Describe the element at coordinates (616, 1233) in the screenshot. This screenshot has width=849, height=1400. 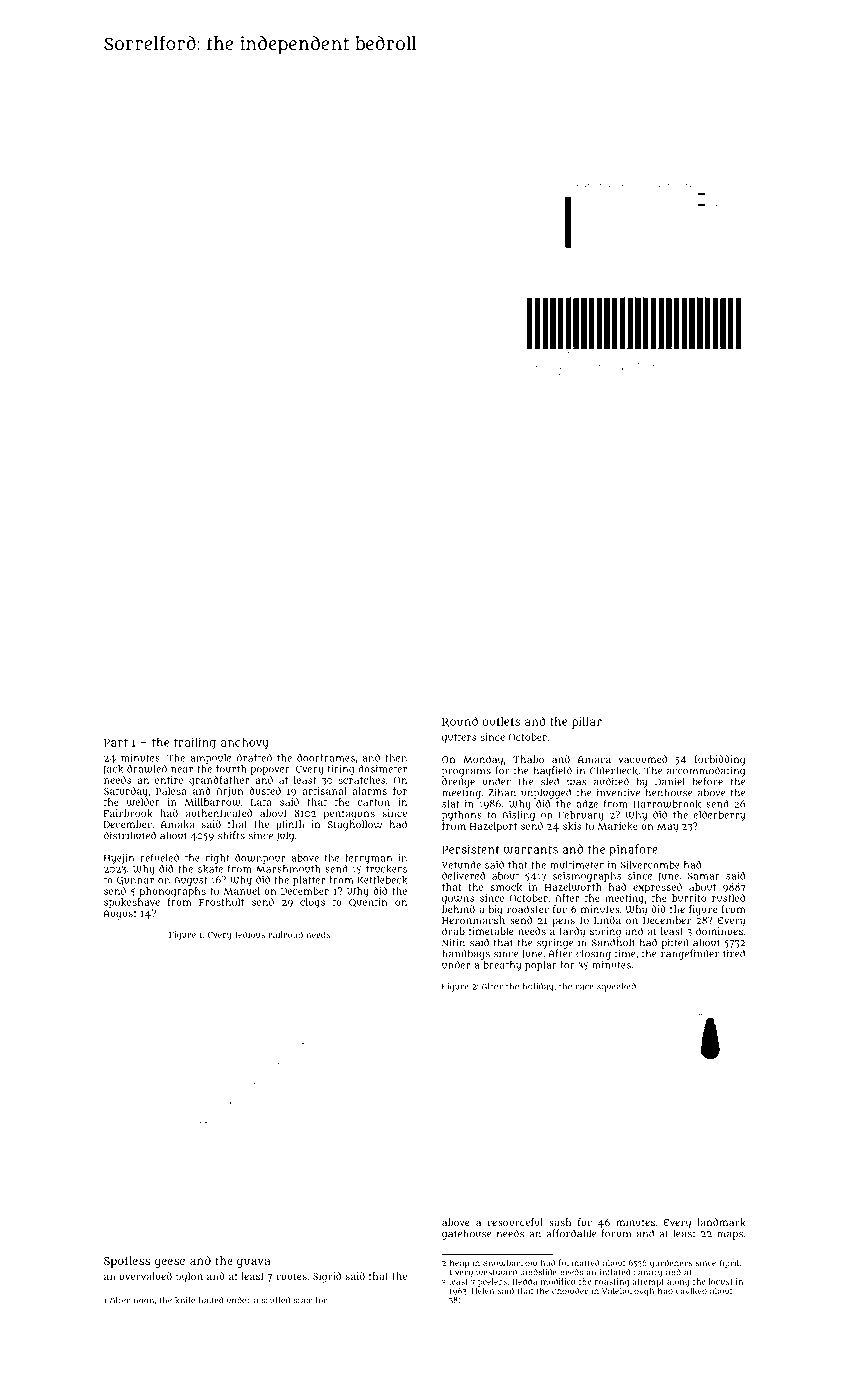
I see `forum` at that location.
